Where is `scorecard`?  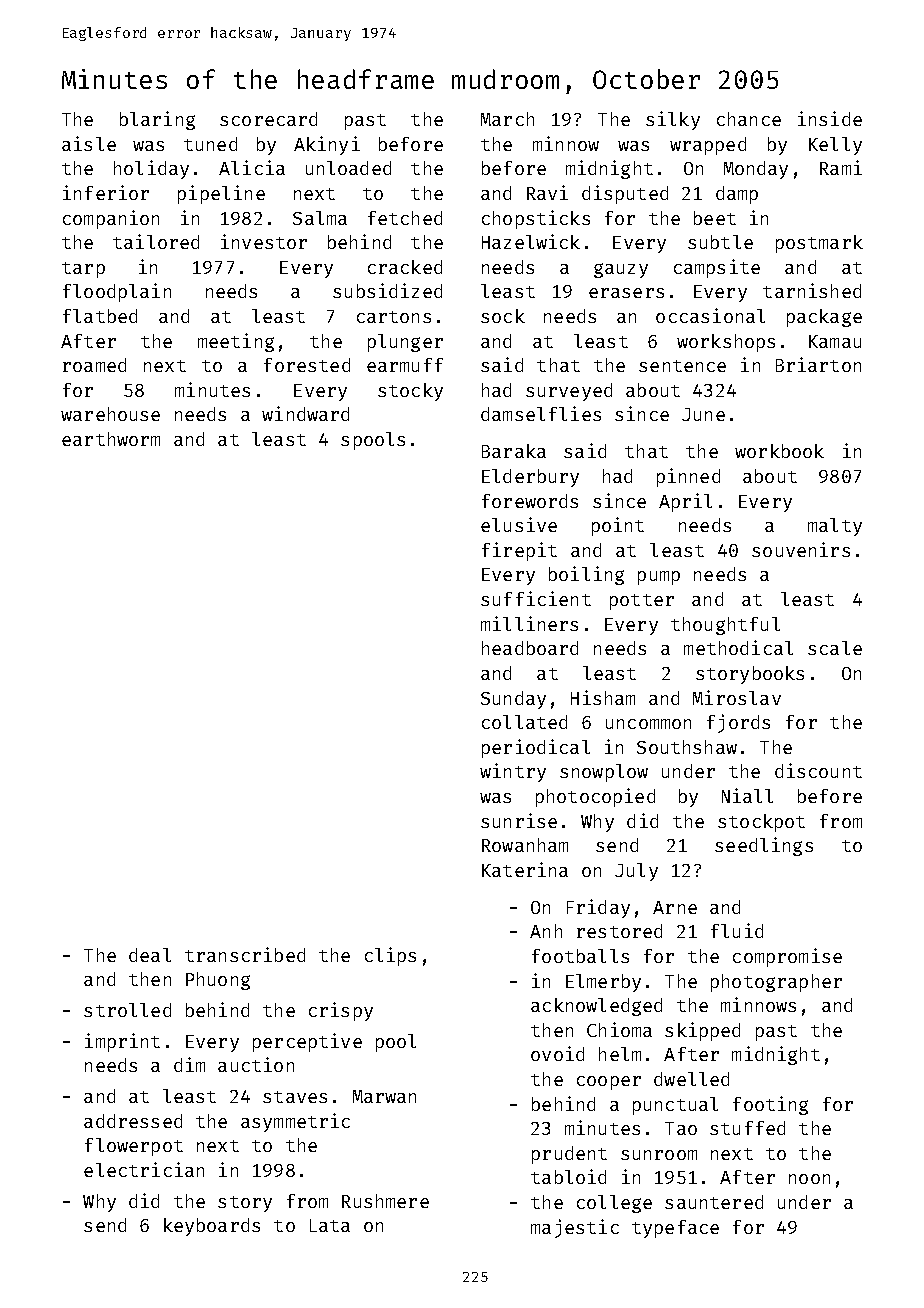 scorecard is located at coordinates (268, 119).
